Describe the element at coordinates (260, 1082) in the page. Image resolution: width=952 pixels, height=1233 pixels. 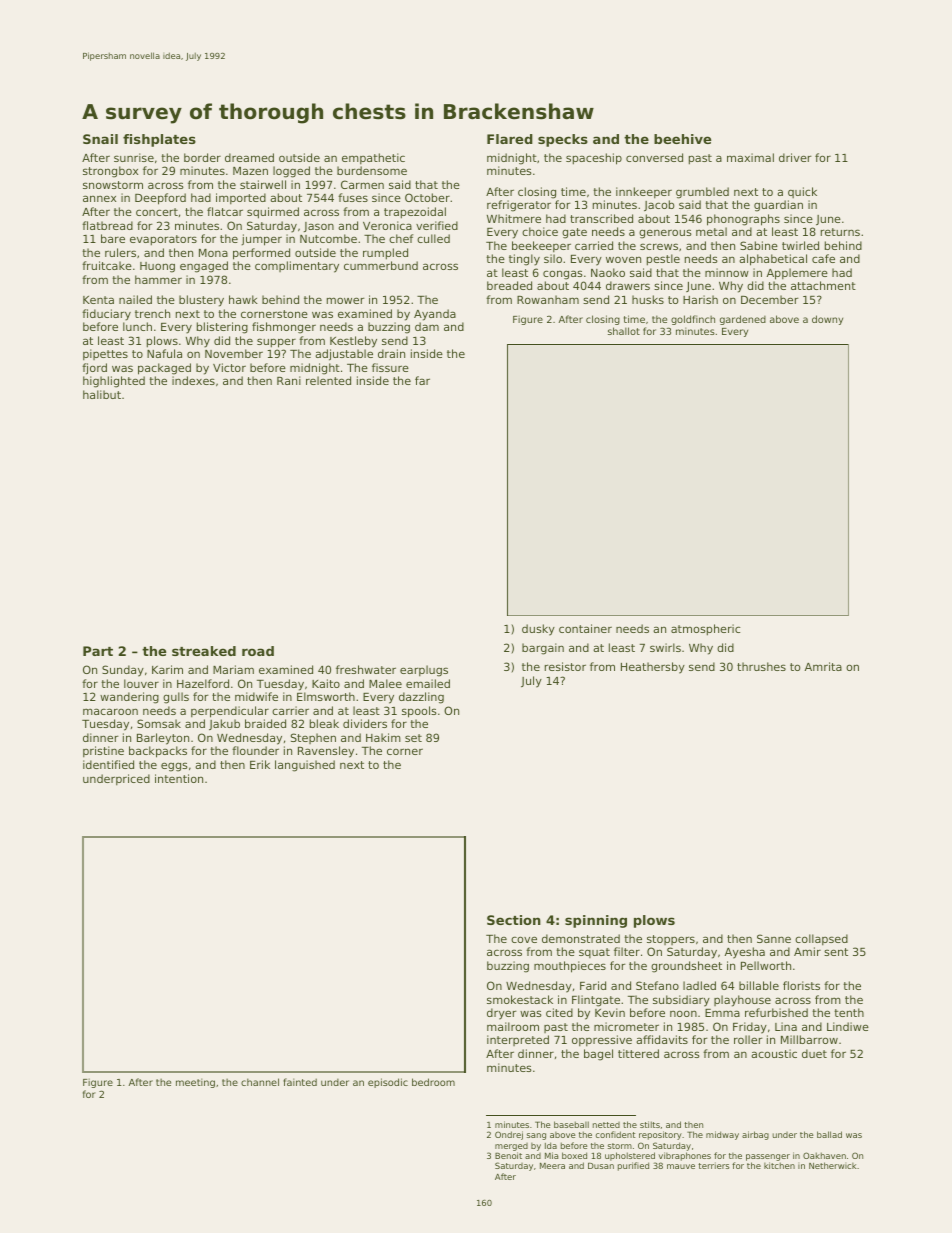
I see `channel` at that location.
